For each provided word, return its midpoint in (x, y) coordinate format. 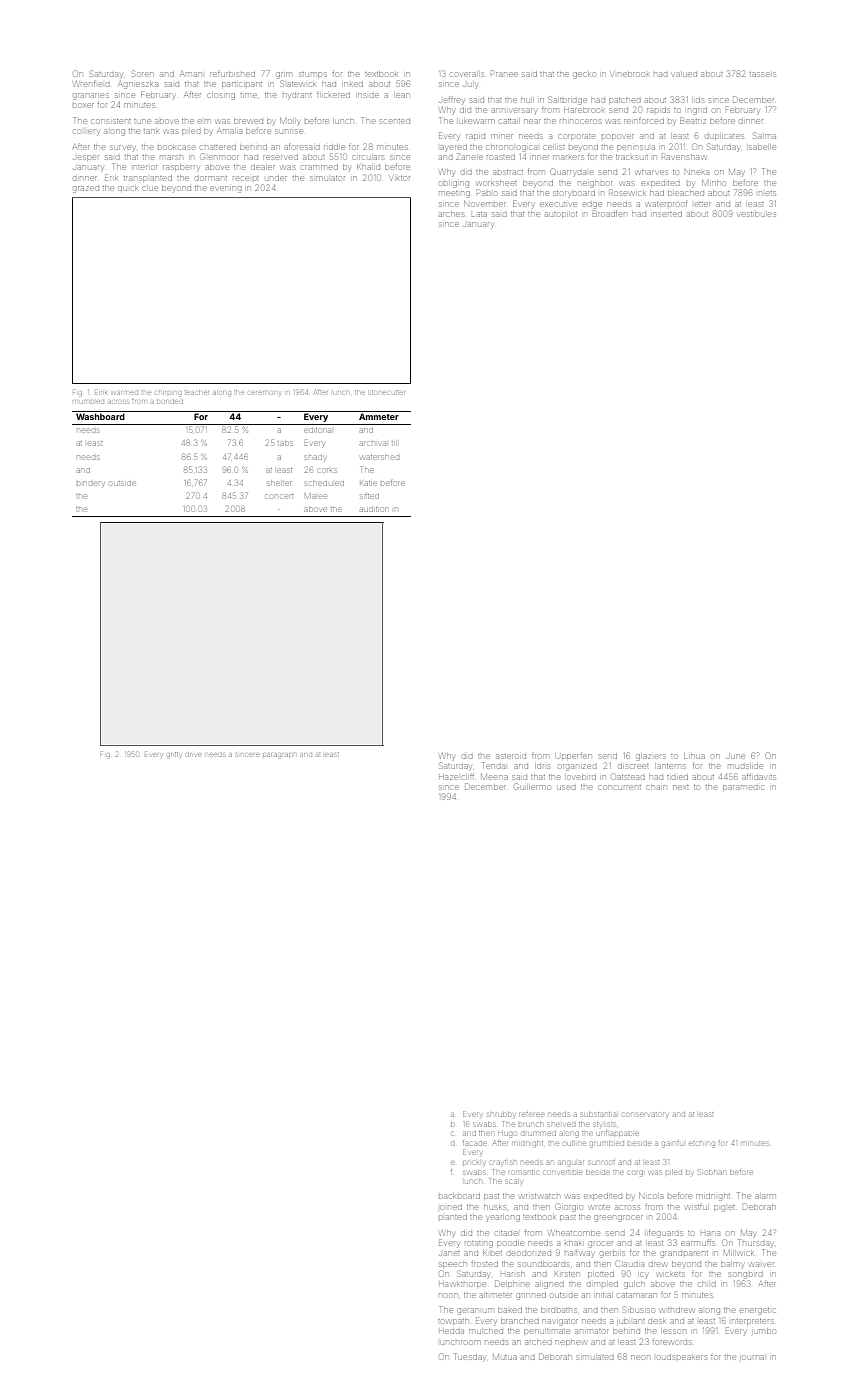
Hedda (451, 1331)
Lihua (694, 756)
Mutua (505, 1357)
